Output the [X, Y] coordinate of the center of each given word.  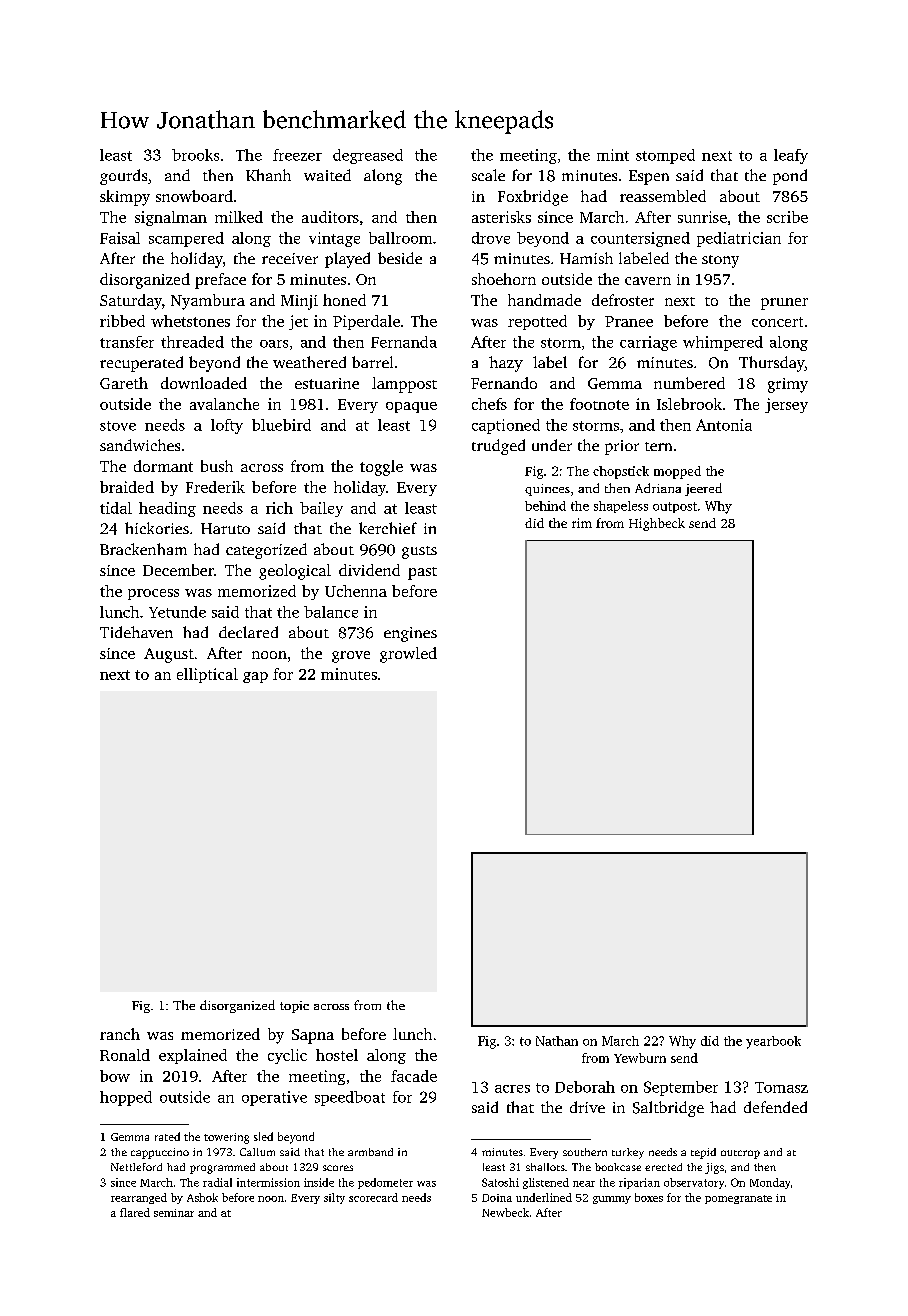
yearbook [773, 1042]
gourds [123, 177]
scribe [787, 217]
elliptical [207, 675]
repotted [537, 322]
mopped [677, 472]
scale [488, 175]
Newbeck [505, 1212]
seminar [174, 1213]
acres [512, 1089]
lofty [227, 426]
